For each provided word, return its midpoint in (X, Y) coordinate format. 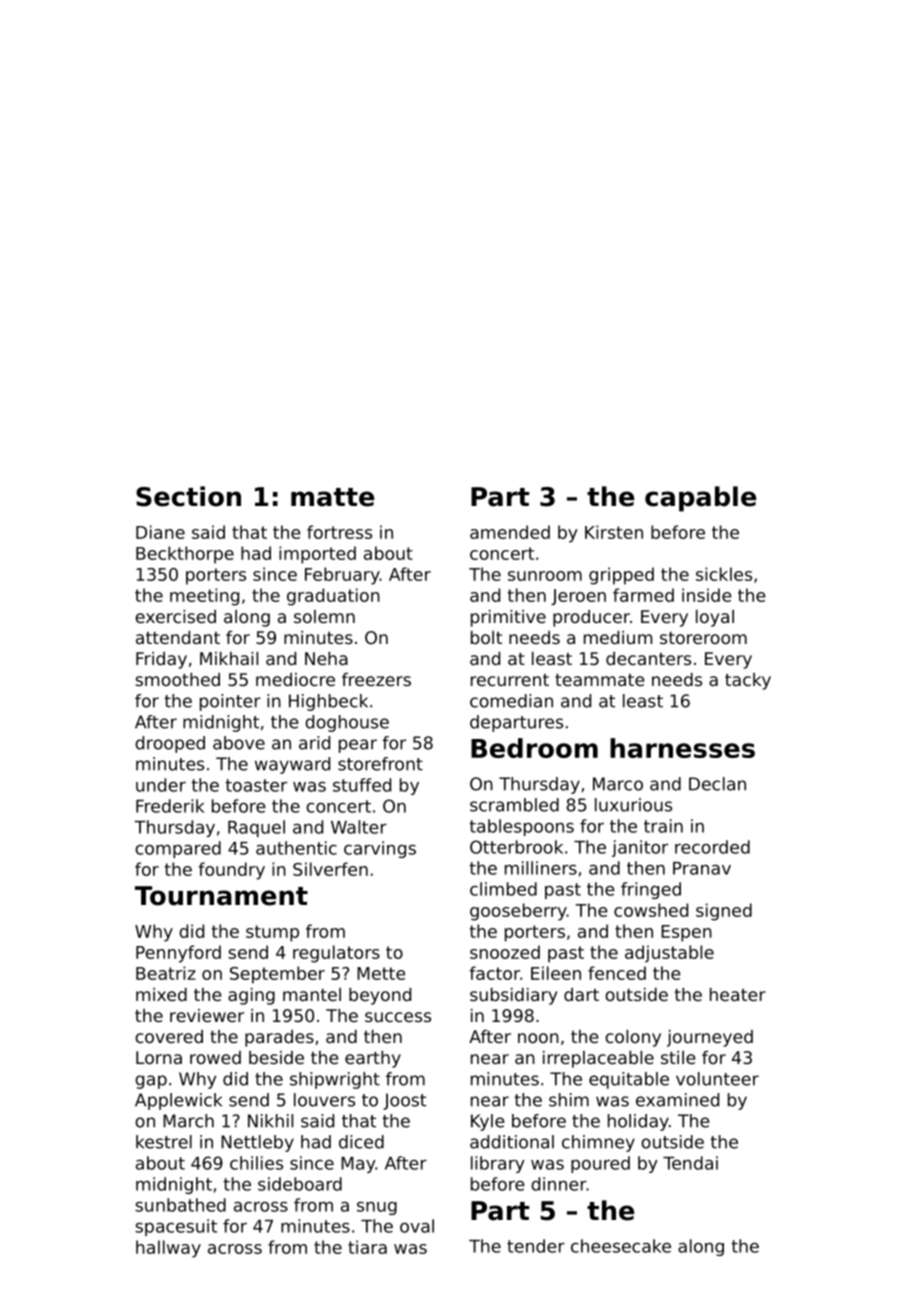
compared (178, 849)
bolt (486, 637)
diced (361, 1142)
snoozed (505, 952)
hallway (168, 1249)
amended (510, 532)
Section (188, 496)
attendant (178, 637)
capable (700, 499)
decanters (648, 658)
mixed (161, 994)
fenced (617, 973)
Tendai (690, 1163)
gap (151, 1082)
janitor (640, 848)
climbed (503, 889)
